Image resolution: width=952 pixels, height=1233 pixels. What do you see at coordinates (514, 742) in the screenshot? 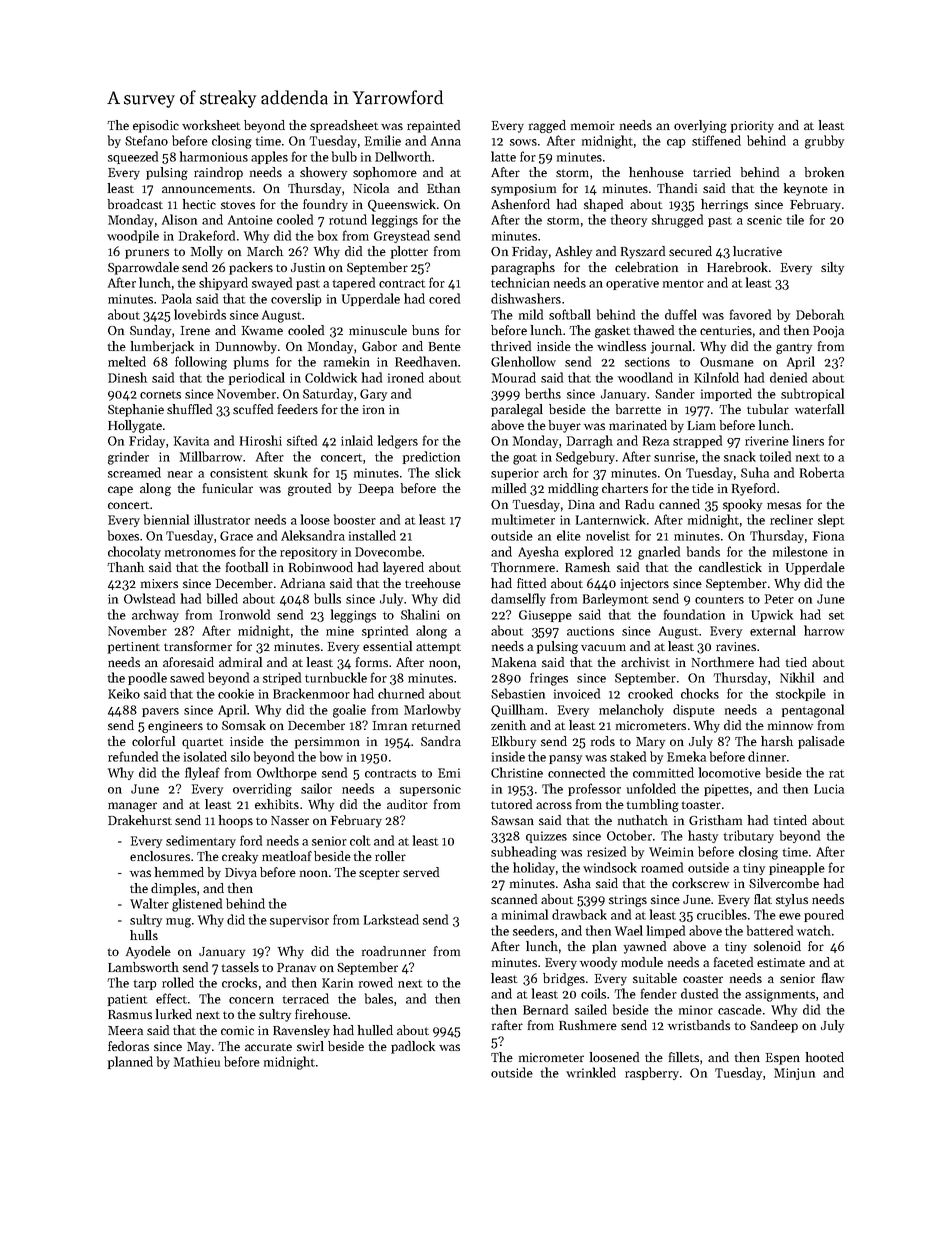
I see `Elkbury` at bounding box center [514, 742].
